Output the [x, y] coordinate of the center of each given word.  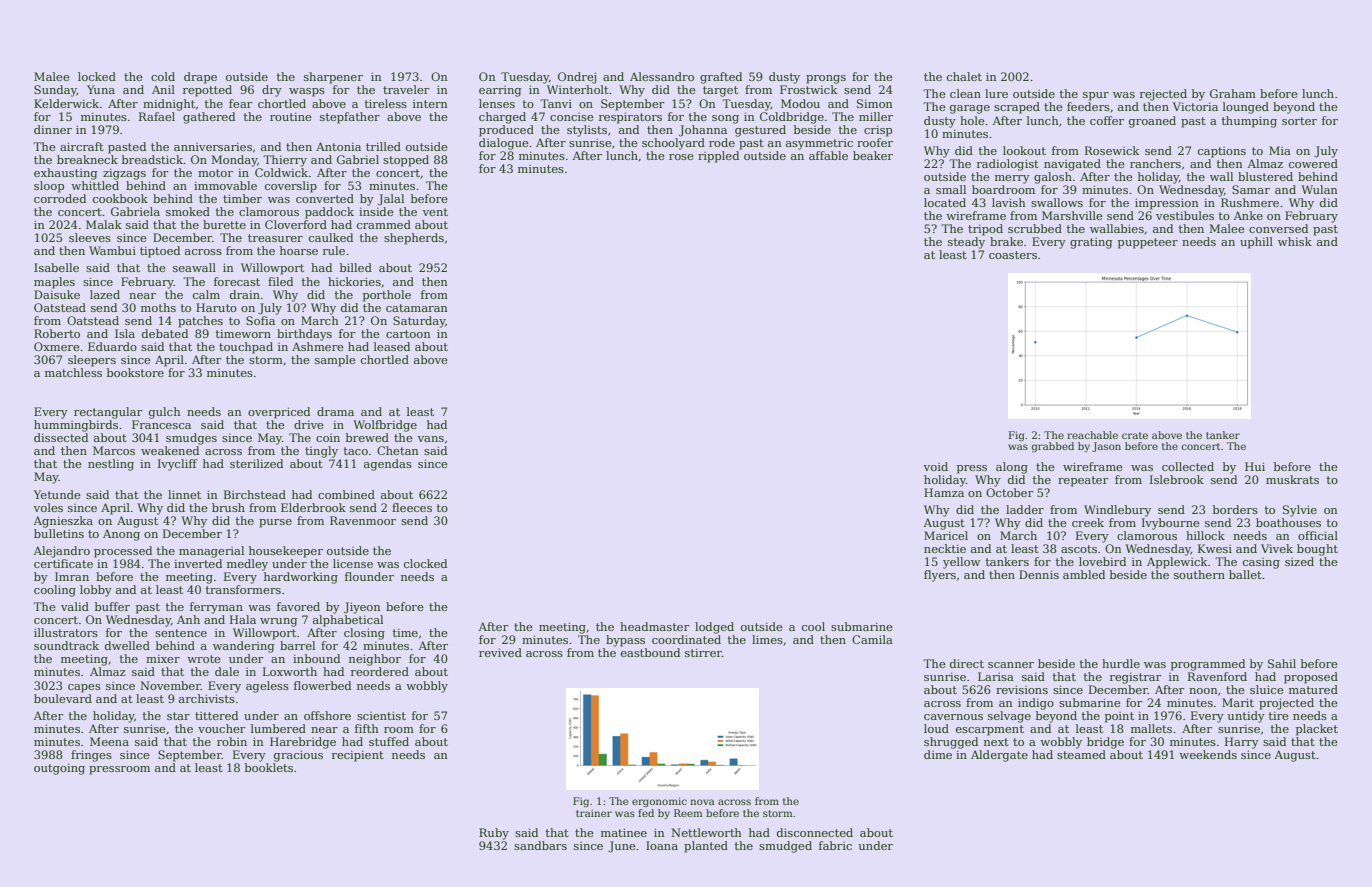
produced [506, 131]
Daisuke [57, 294]
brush [228, 507]
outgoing [59, 769]
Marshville [1072, 215]
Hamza [944, 492]
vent [435, 212]
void [936, 466]
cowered [1313, 163]
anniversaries [213, 146]
